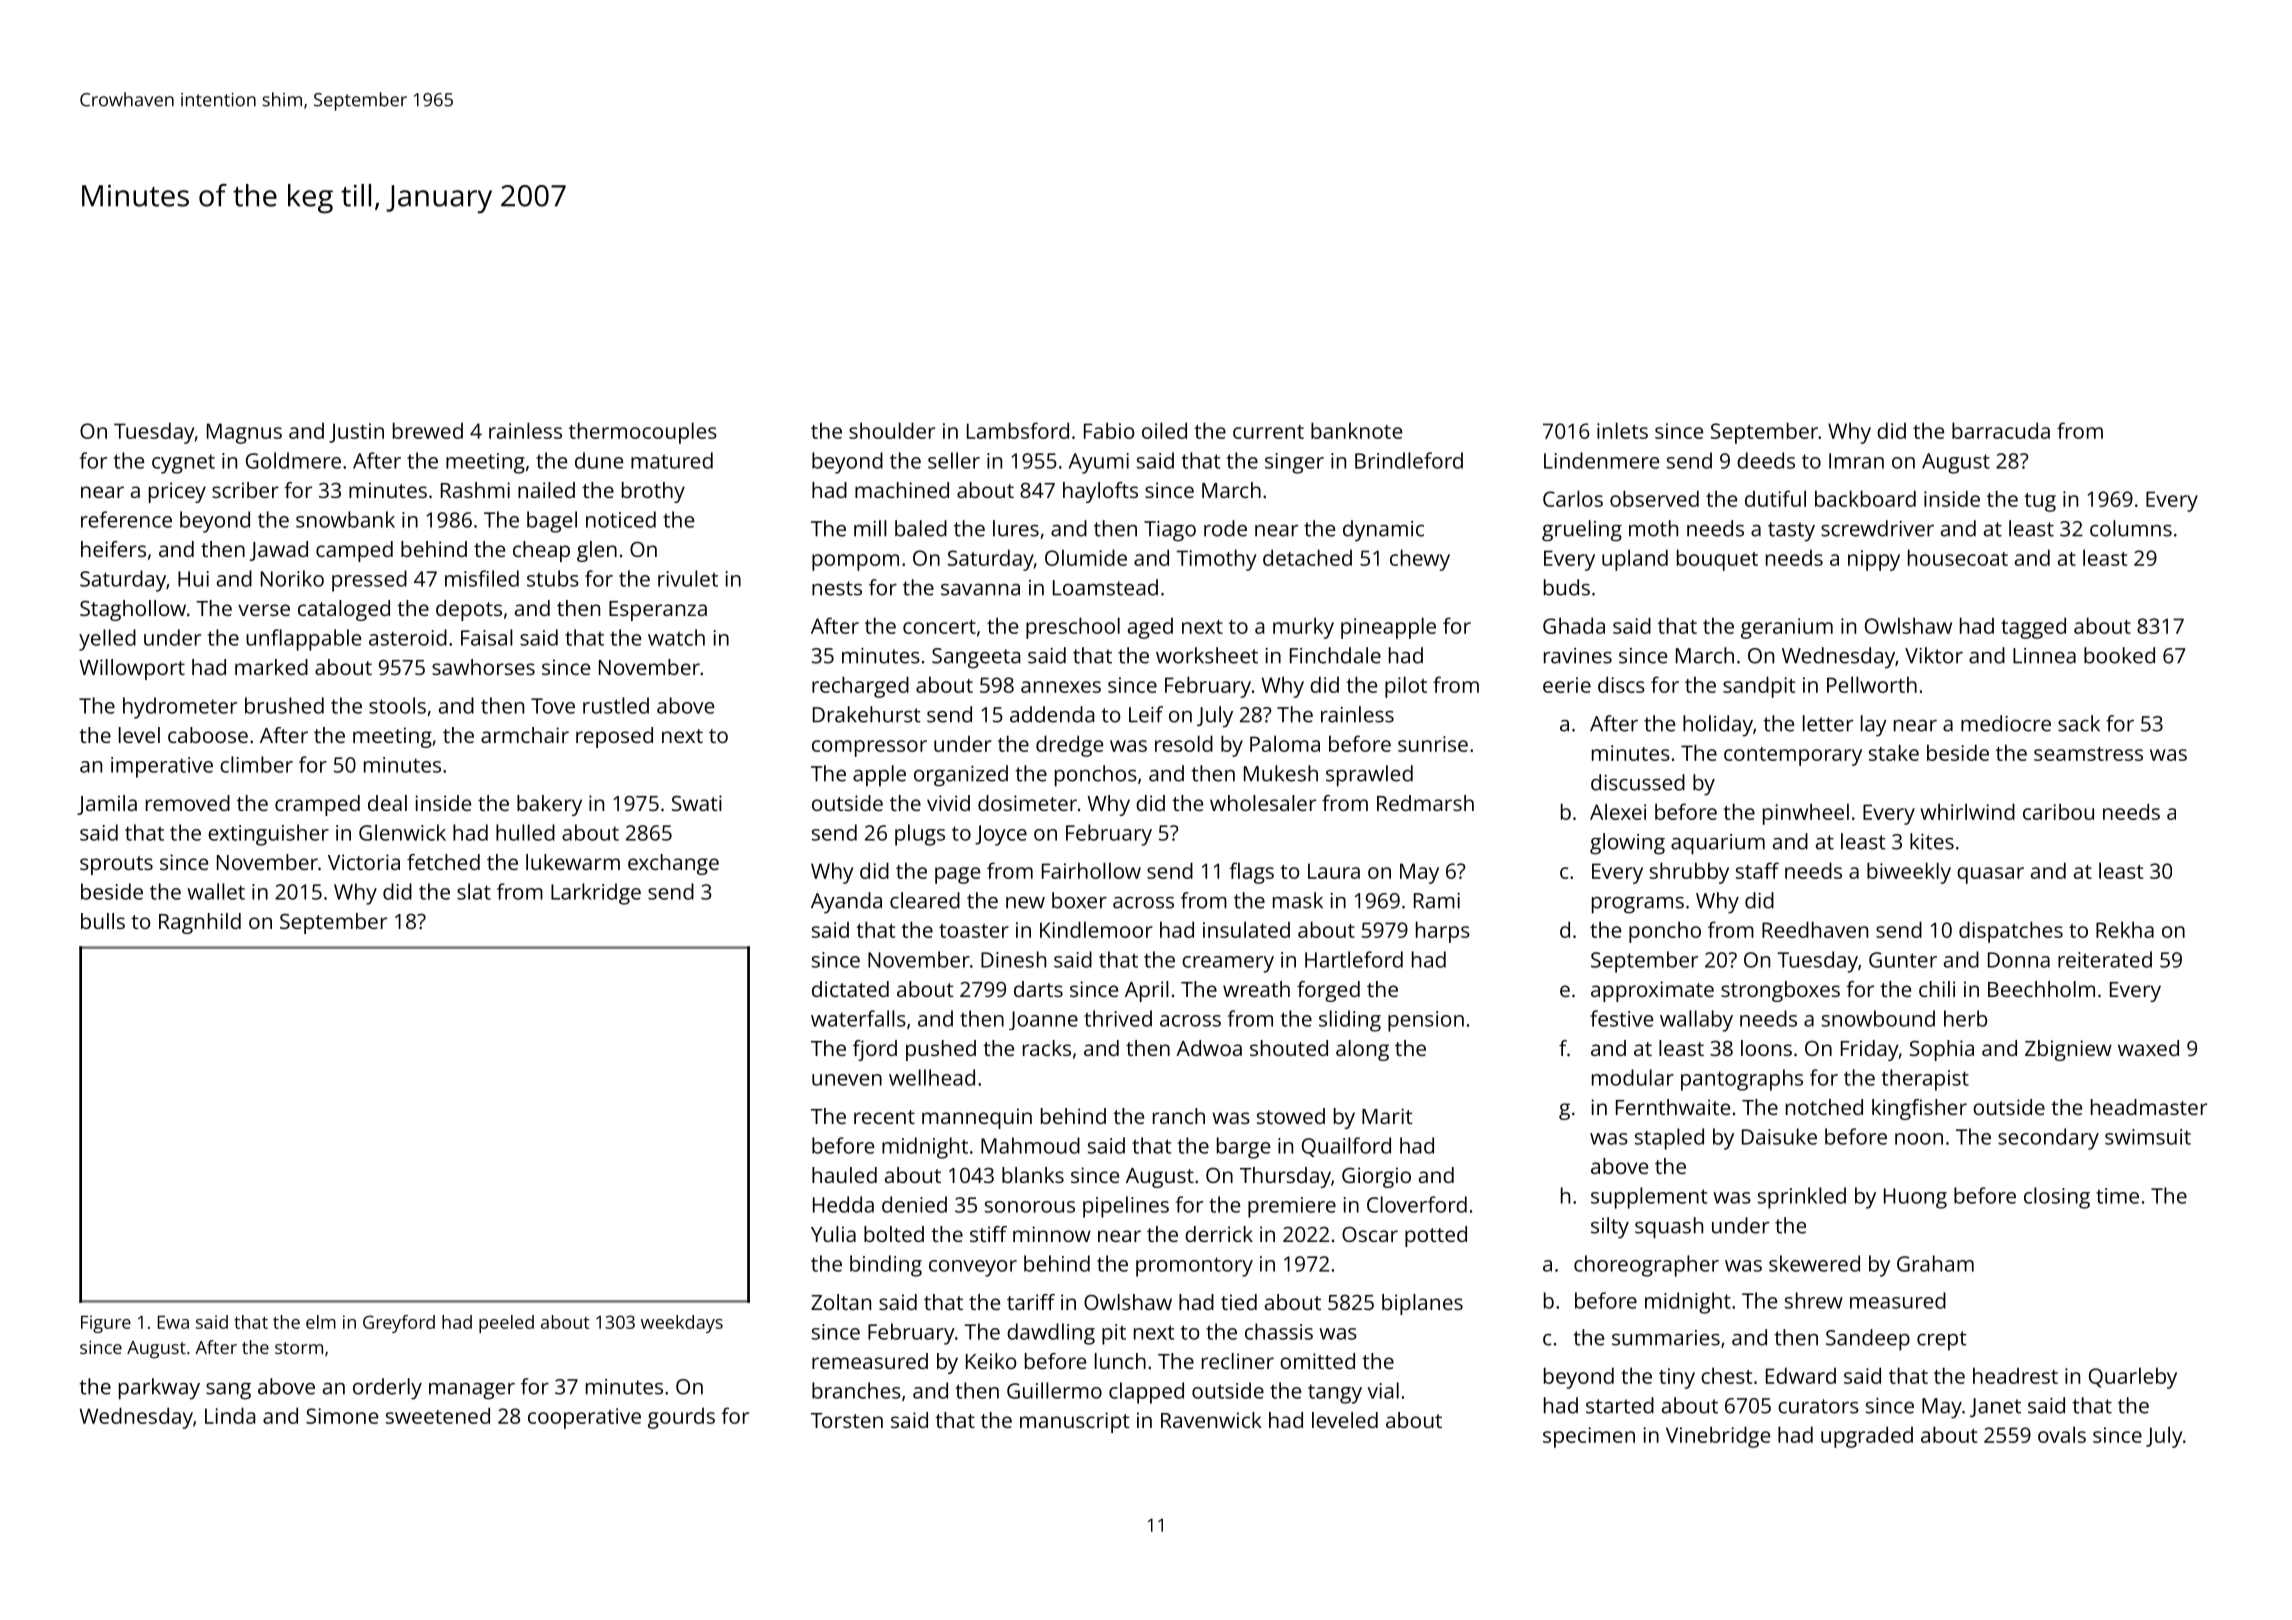 The image size is (2292, 1620). Describe the element at coordinates (1164, 430) in the screenshot. I see `oiled` at that location.
